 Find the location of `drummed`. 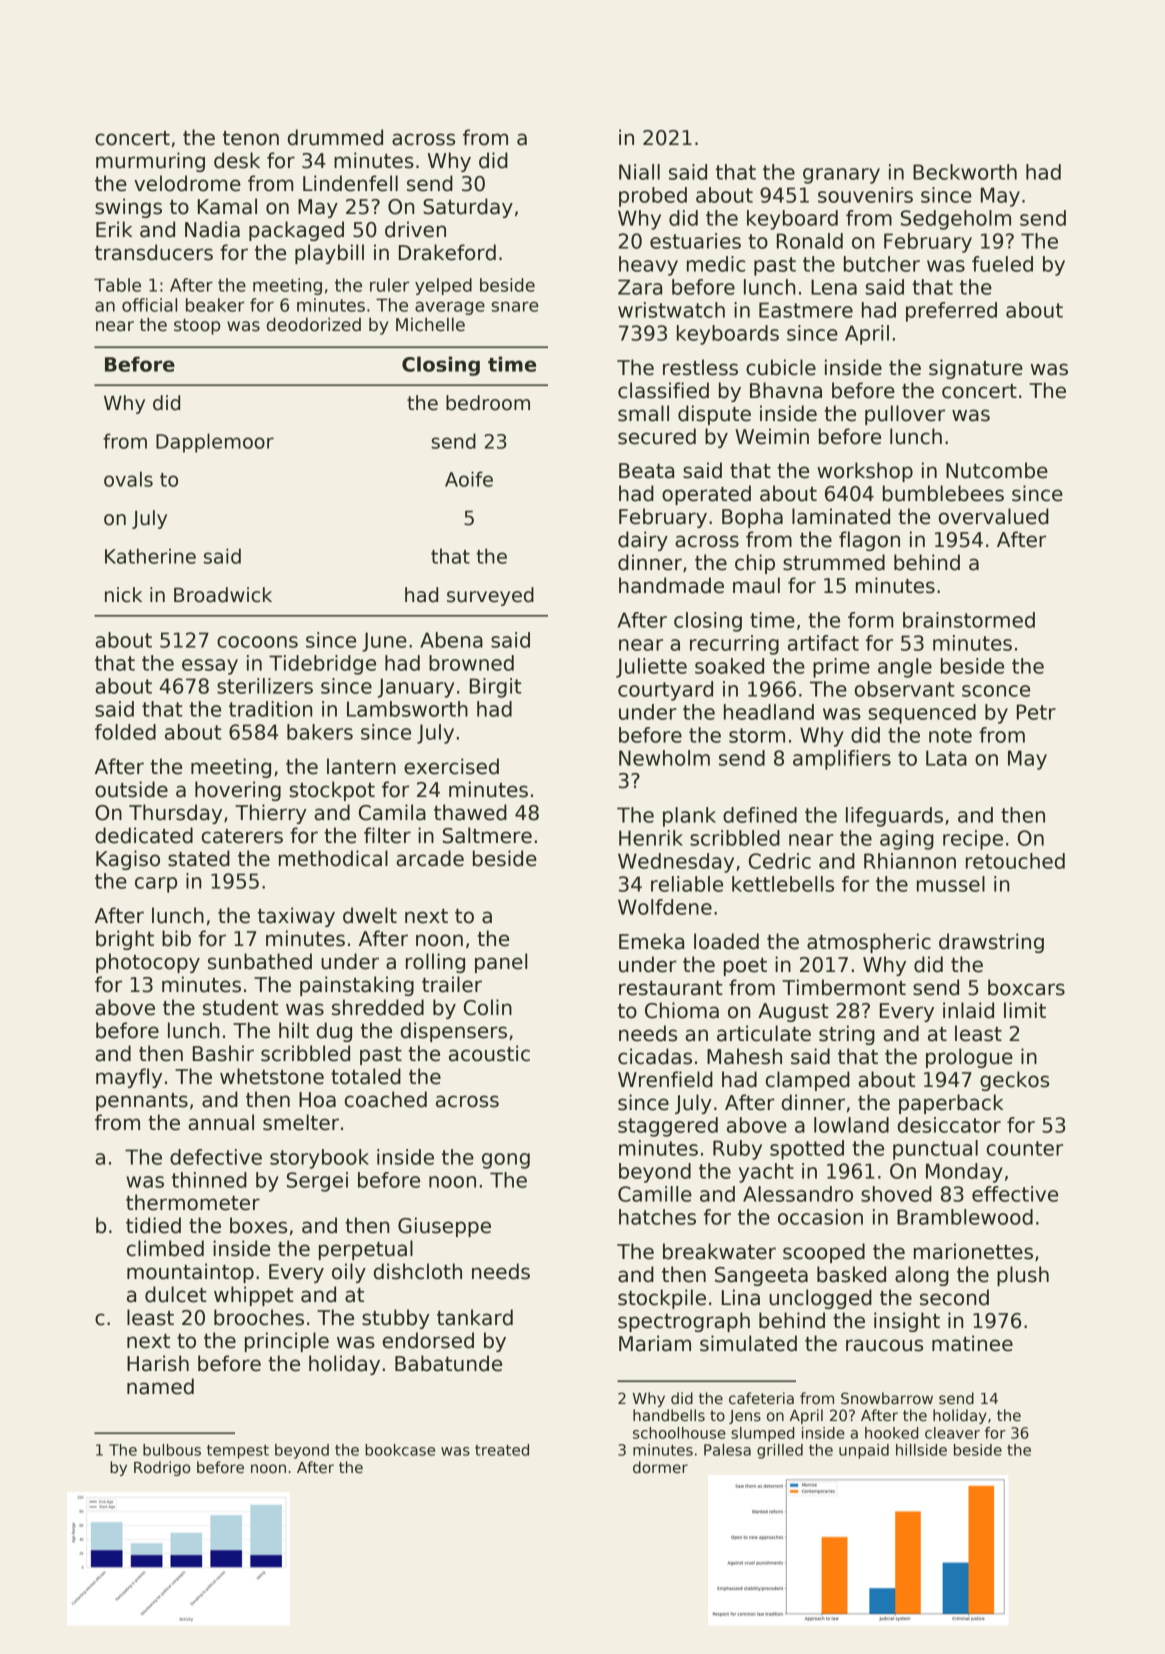

drummed is located at coordinates (335, 137).
